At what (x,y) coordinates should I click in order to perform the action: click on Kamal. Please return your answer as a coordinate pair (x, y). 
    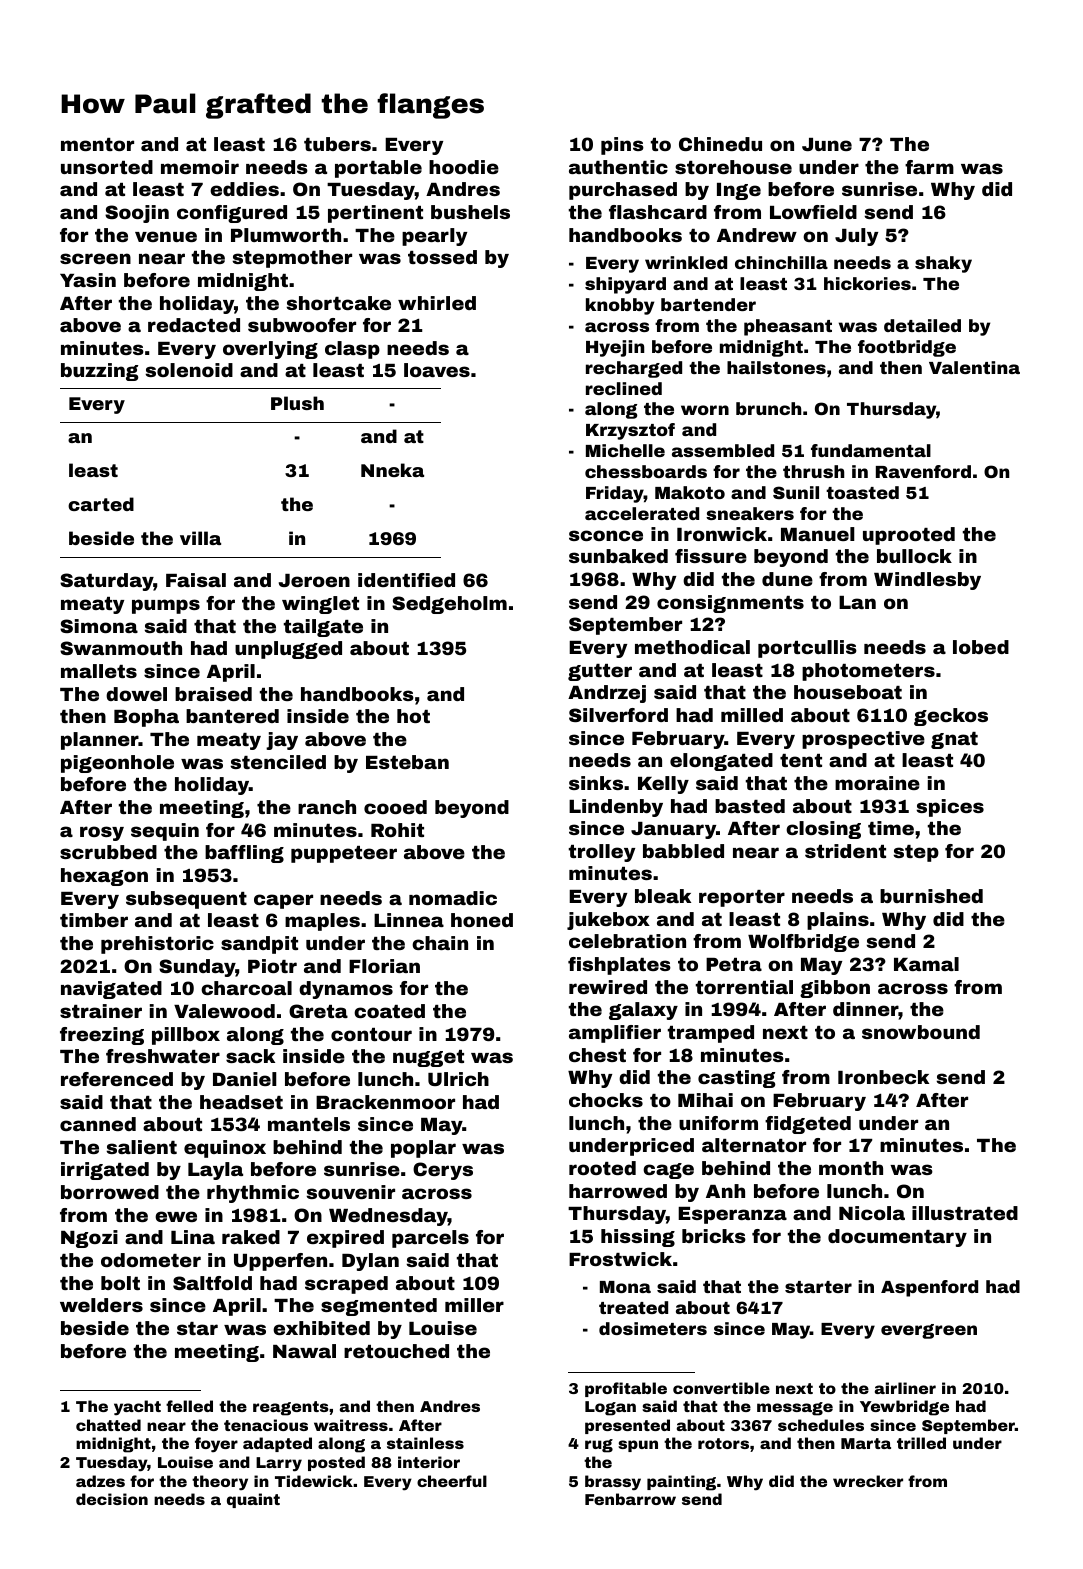
    Looking at the image, I should click on (926, 964).
